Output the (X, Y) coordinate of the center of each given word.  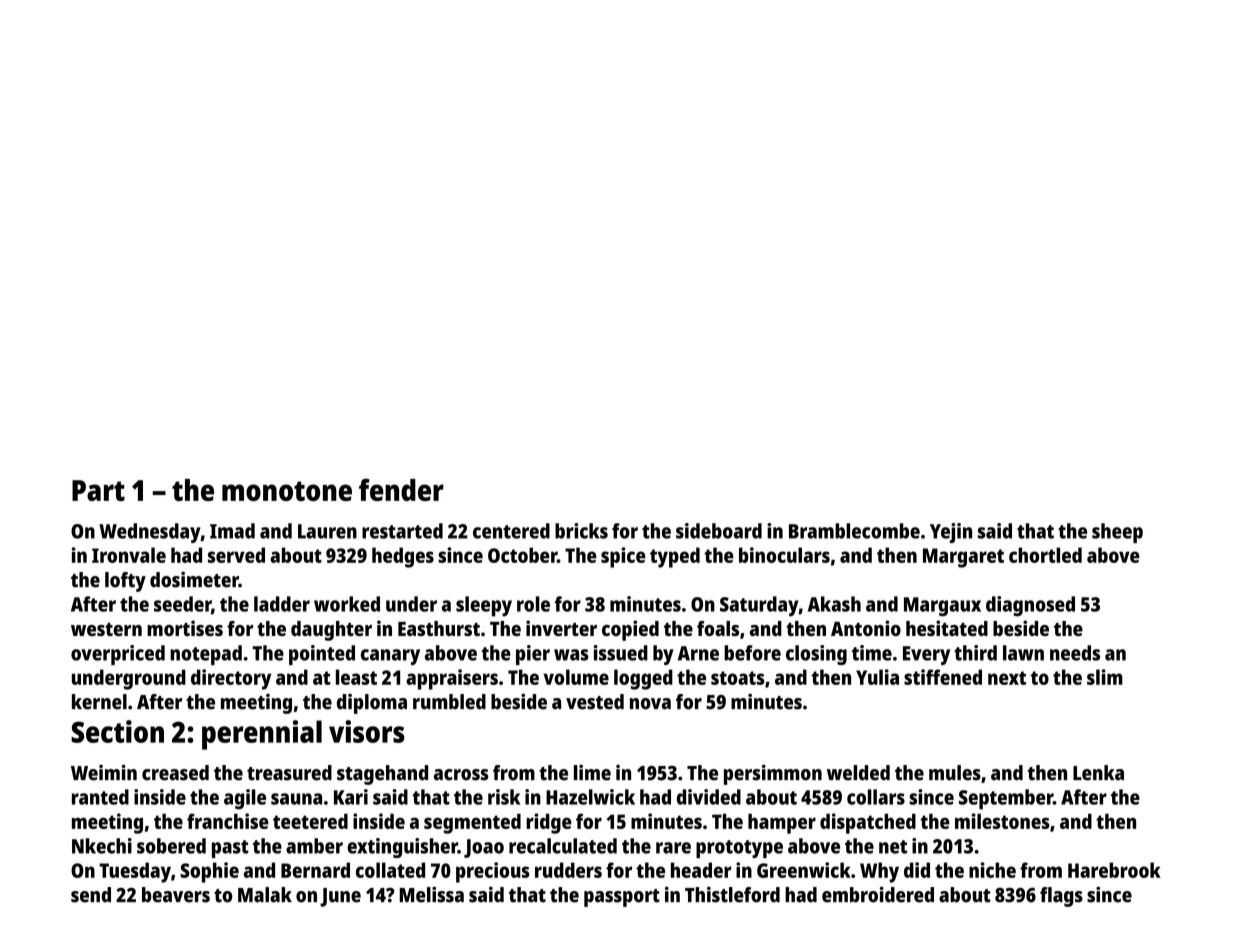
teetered (310, 821)
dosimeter (194, 579)
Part (98, 490)
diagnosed (1030, 606)
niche (992, 870)
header (701, 870)
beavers (176, 895)
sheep (1117, 533)
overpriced (118, 655)
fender (401, 489)
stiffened (943, 677)
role (533, 604)
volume (576, 677)
